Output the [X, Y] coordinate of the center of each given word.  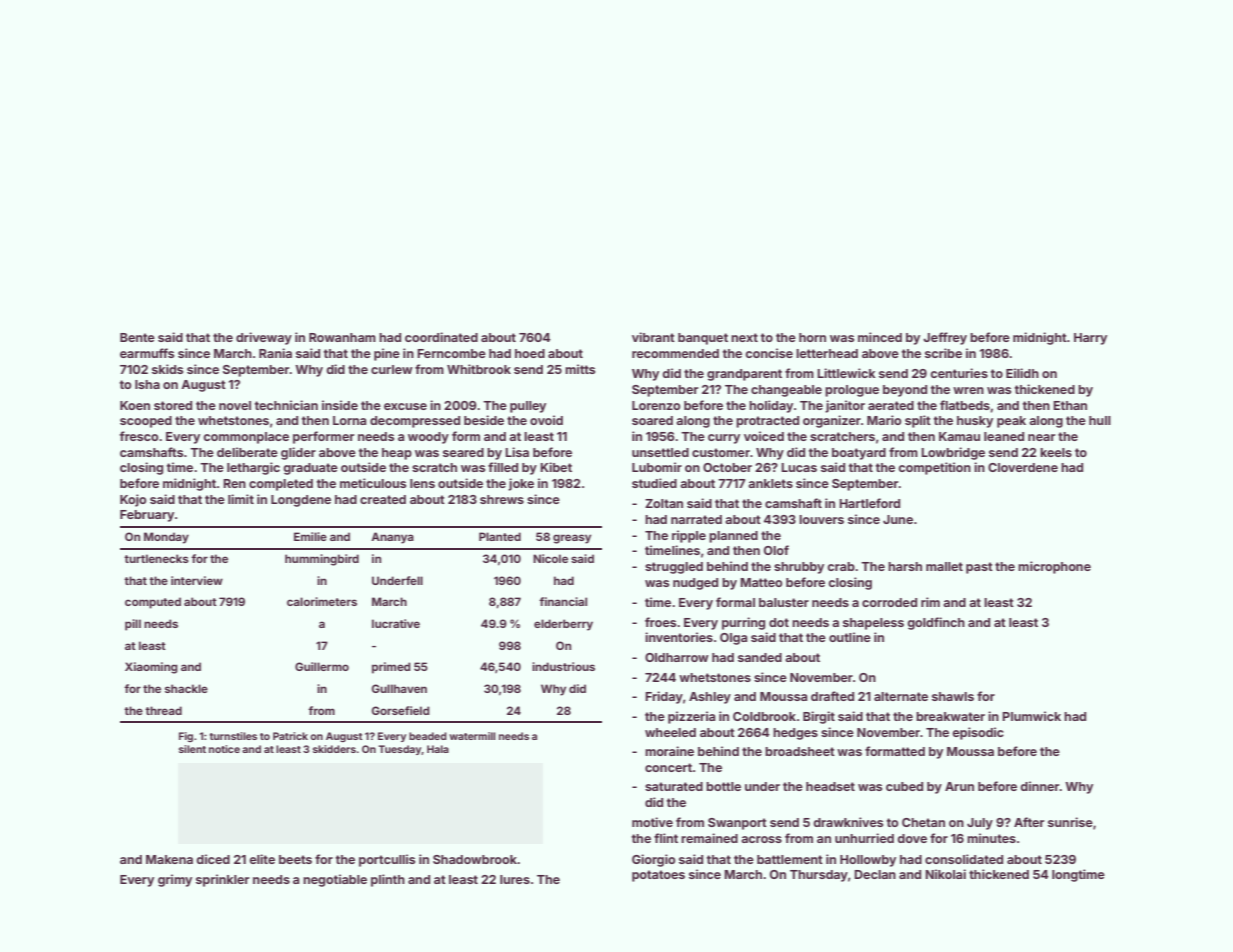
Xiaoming [151, 668]
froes [660, 622]
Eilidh [1022, 373]
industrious [563, 666]
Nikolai [945, 874]
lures [515, 879]
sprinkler [222, 880]
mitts [580, 369]
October [727, 467]
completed [281, 485]
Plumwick [1031, 716]
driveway [264, 338]
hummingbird [322, 560]
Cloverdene [1023, 467]
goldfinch [936, 623]
